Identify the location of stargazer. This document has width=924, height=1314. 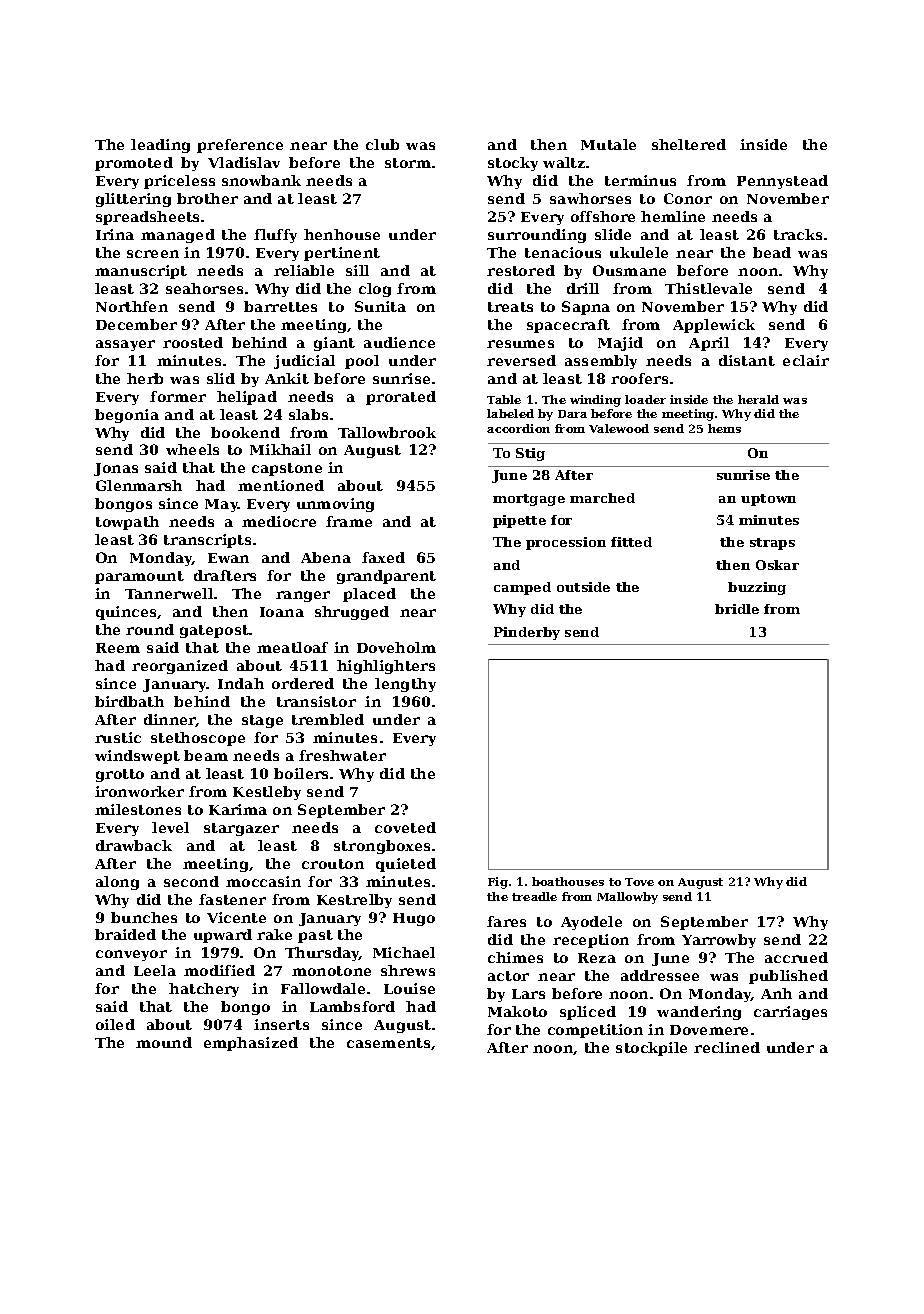
(241, 829).
